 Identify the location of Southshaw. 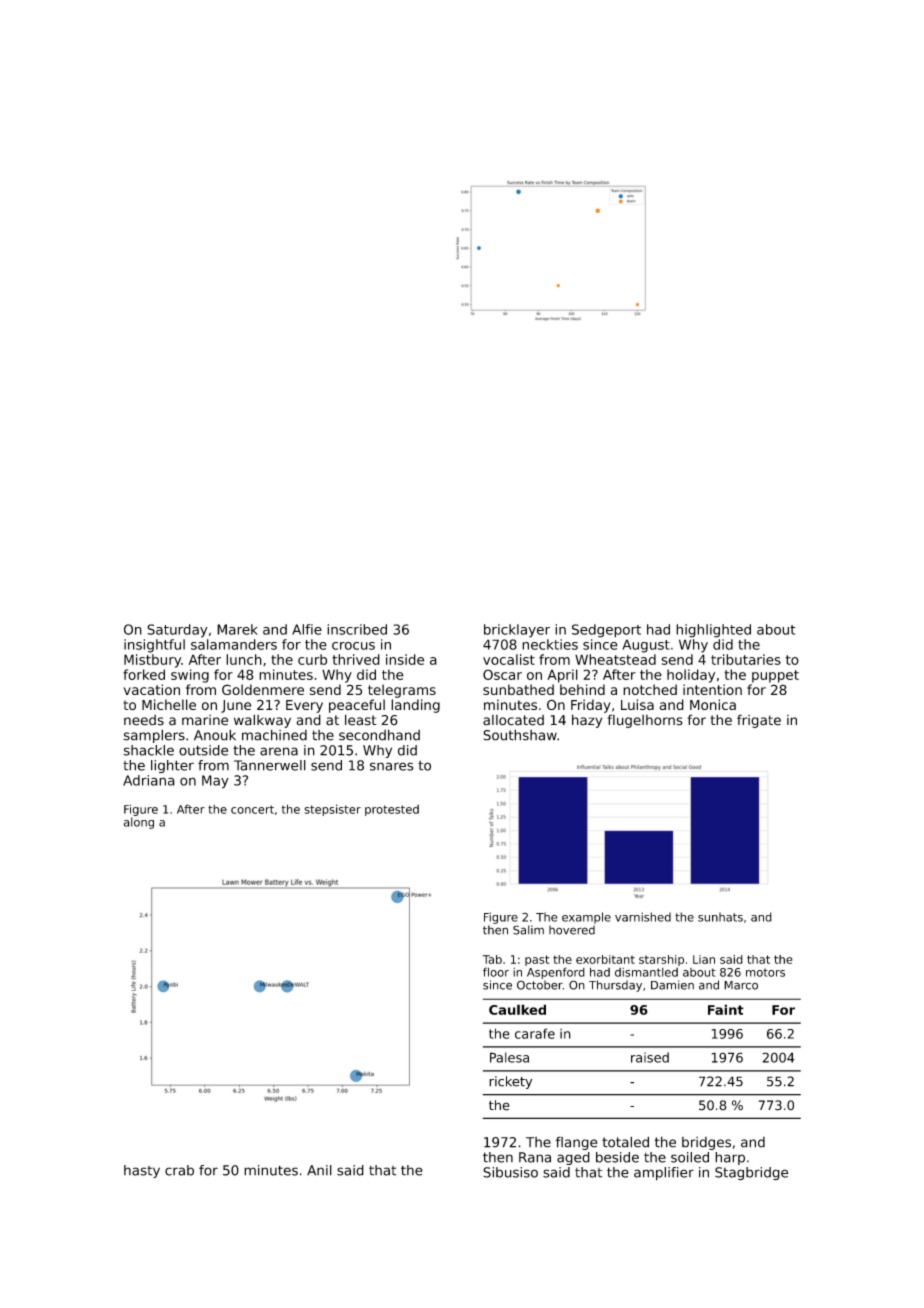
(520, 735).
